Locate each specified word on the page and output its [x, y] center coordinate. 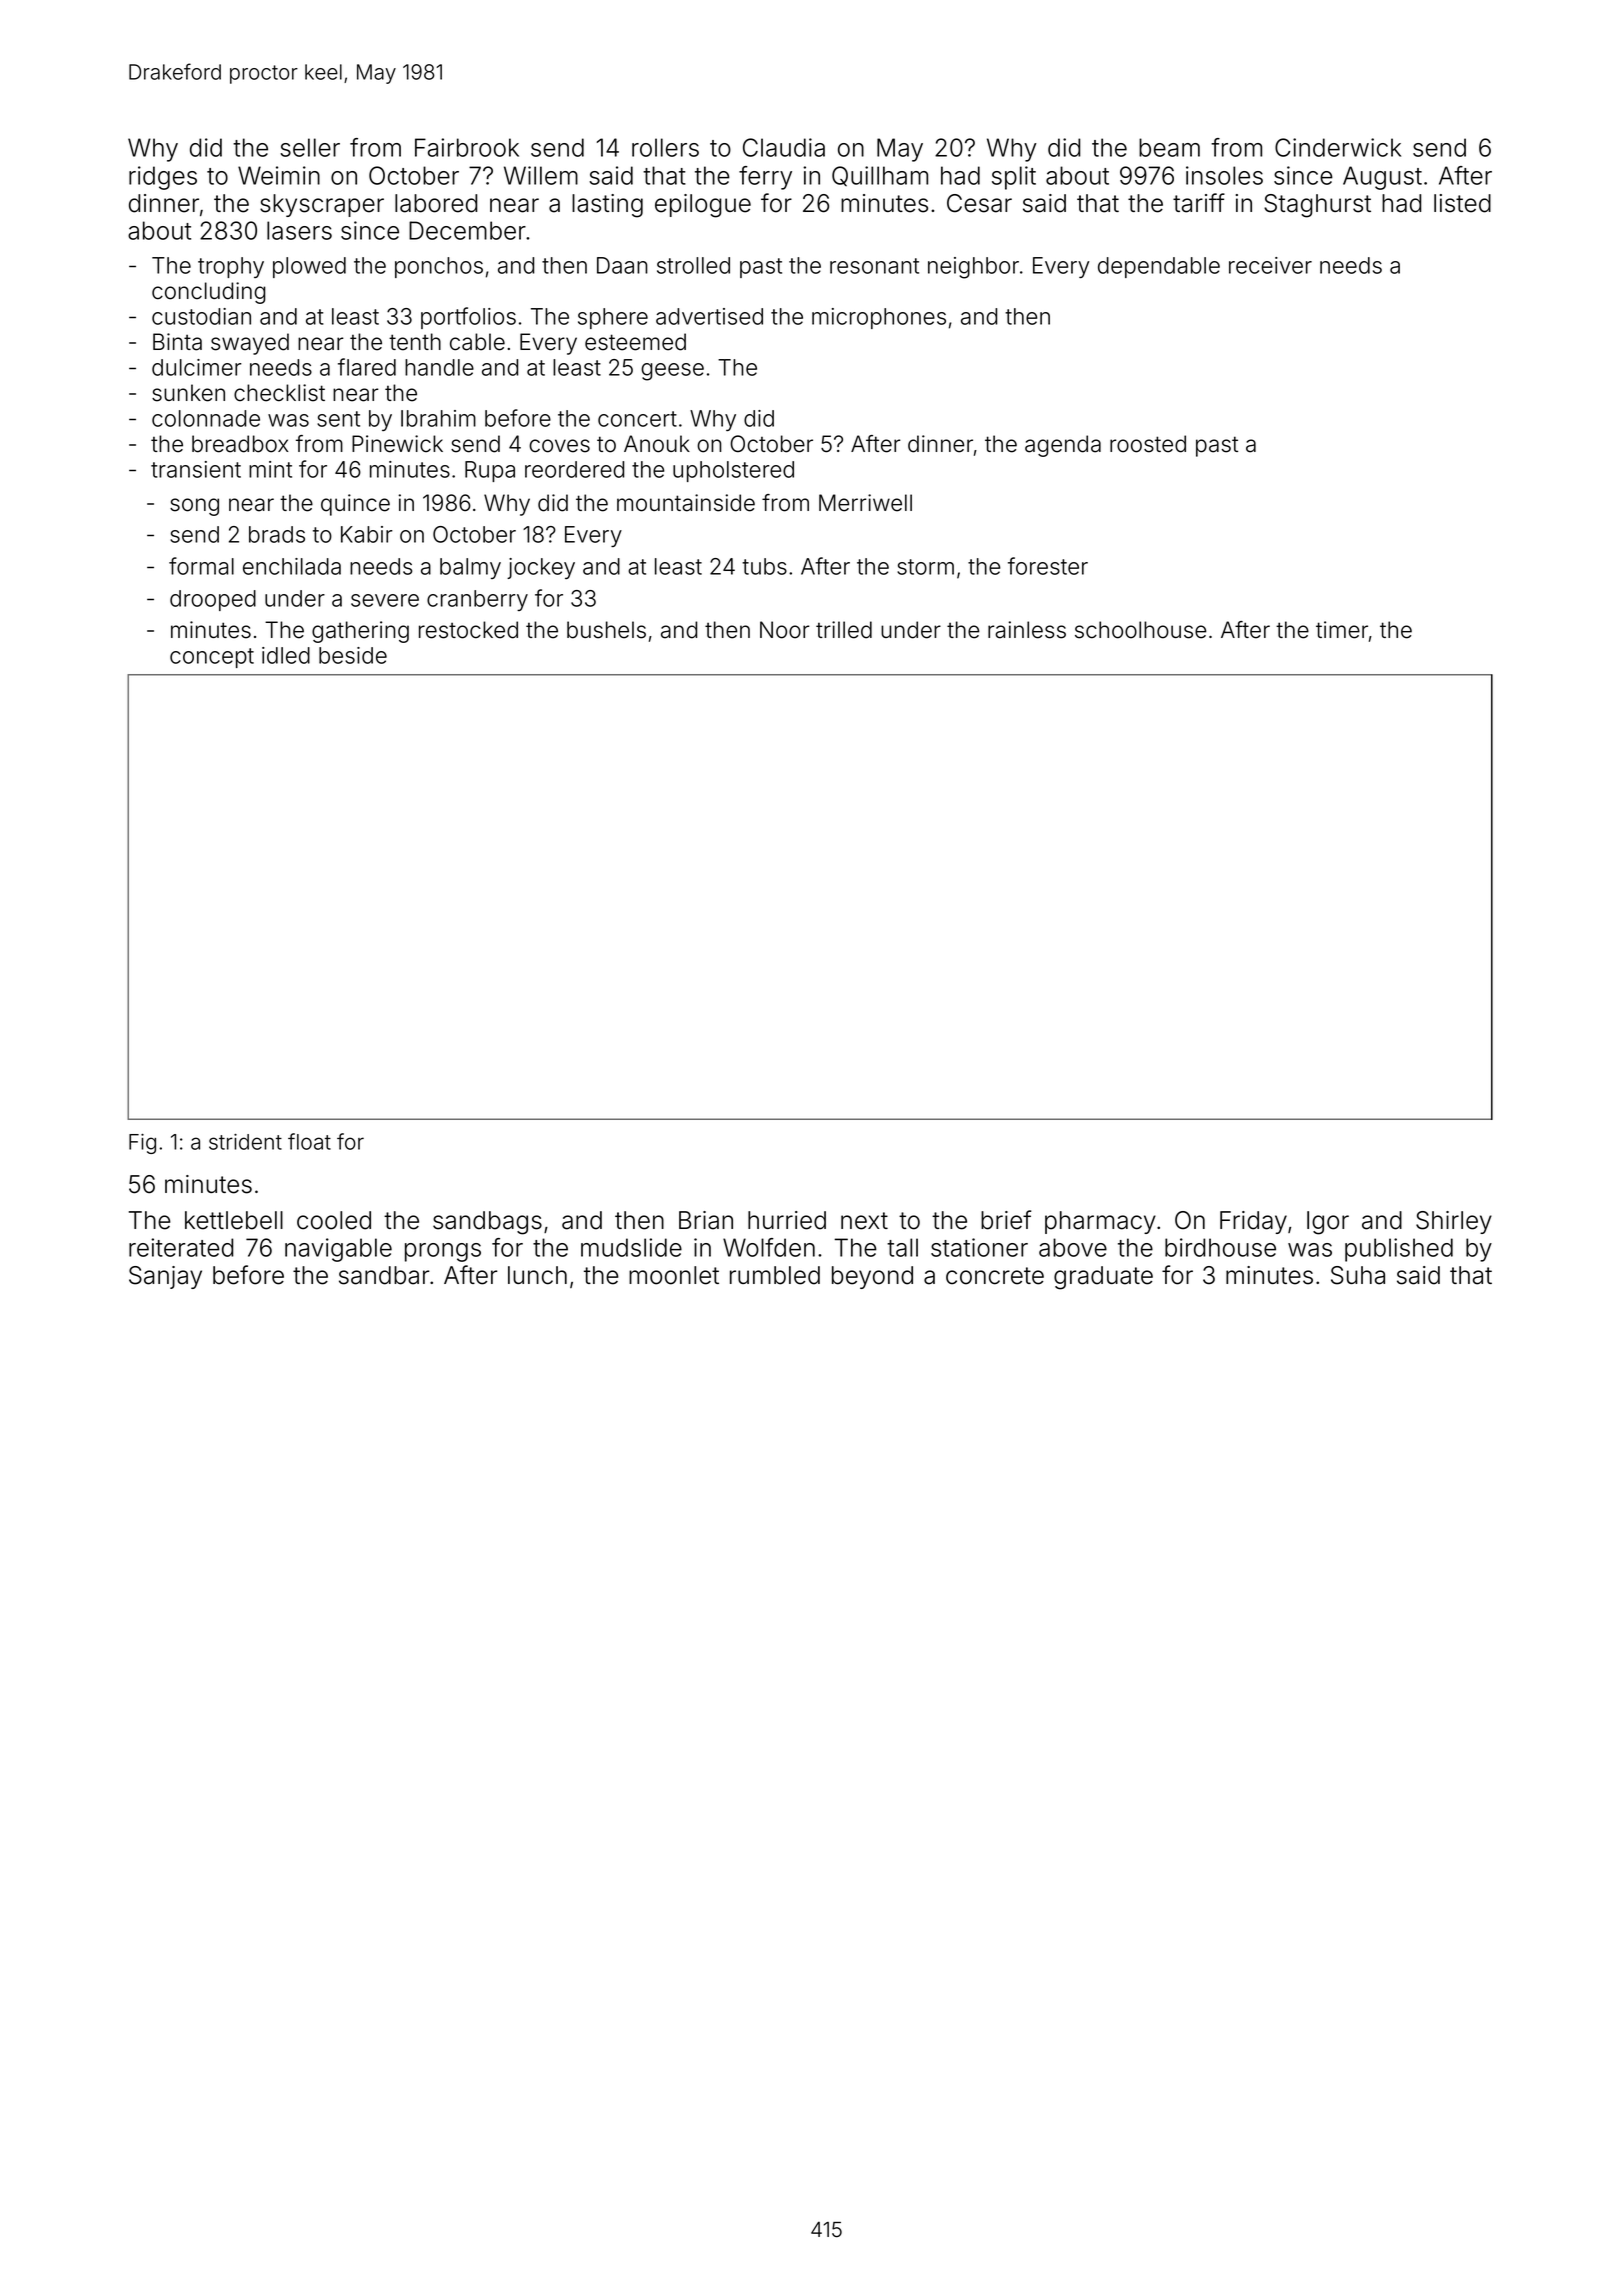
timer [1342, 630]
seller [310, 147]
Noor [785, 630]
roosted [1148, 444]
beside [353, 655]
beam [1169, 147]
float [309, 1141]
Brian [706, 1220]
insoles [1224, 175]
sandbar [384, 1275]
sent [338, 419]
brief [1006, 1220]
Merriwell [865, 503]
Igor [1328, 1223]
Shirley [1454, 1222]
